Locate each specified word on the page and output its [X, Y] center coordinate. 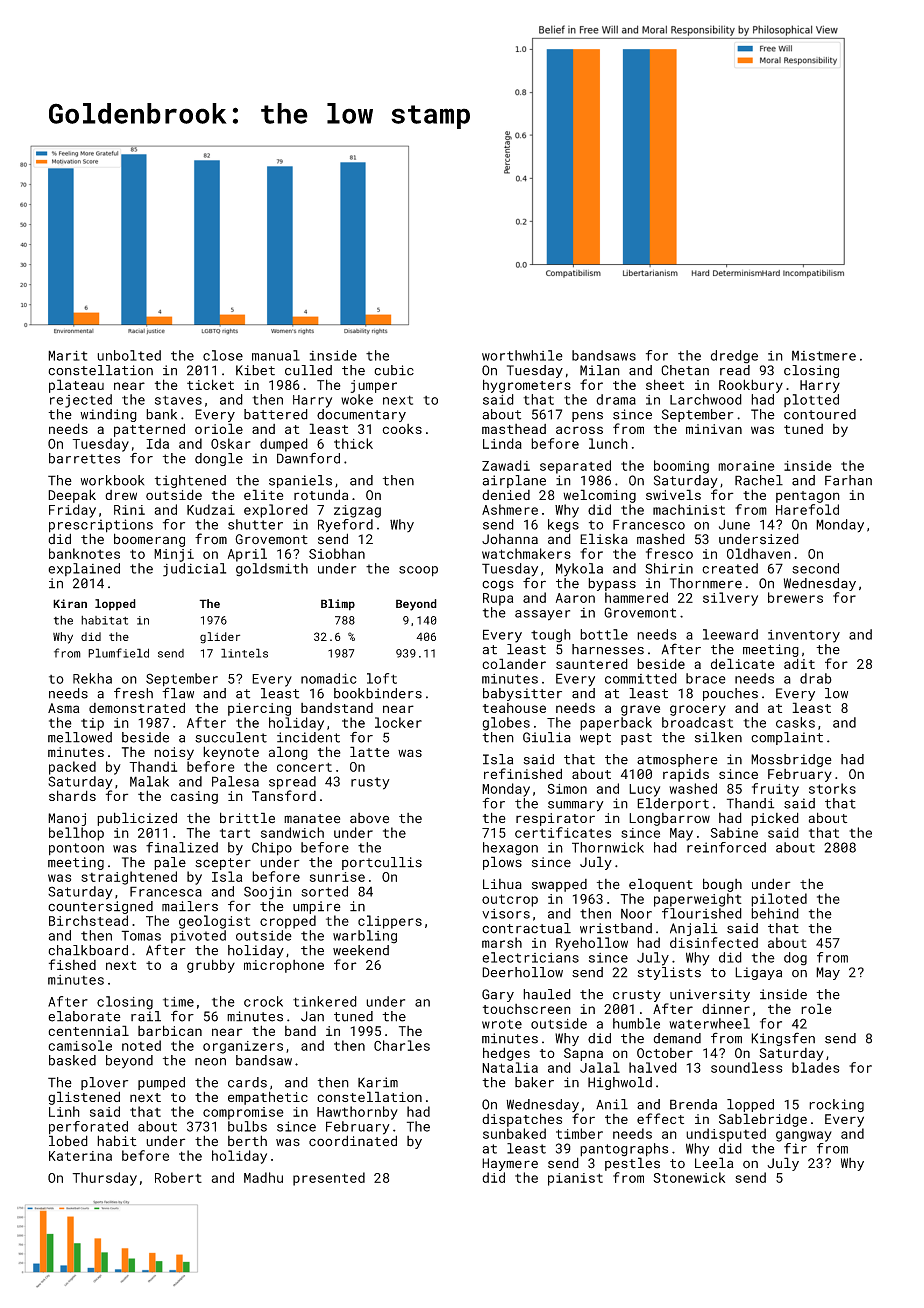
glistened [84, 1098]
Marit [67, 355]
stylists [669, 973]
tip [92, 724]
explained [84, 569]
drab [816, 678]
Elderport [673, 804]
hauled [547, 994]
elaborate [84, 1016]
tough [551, 636]
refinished [523, 773]
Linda [502, 443]
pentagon [808, 497]
